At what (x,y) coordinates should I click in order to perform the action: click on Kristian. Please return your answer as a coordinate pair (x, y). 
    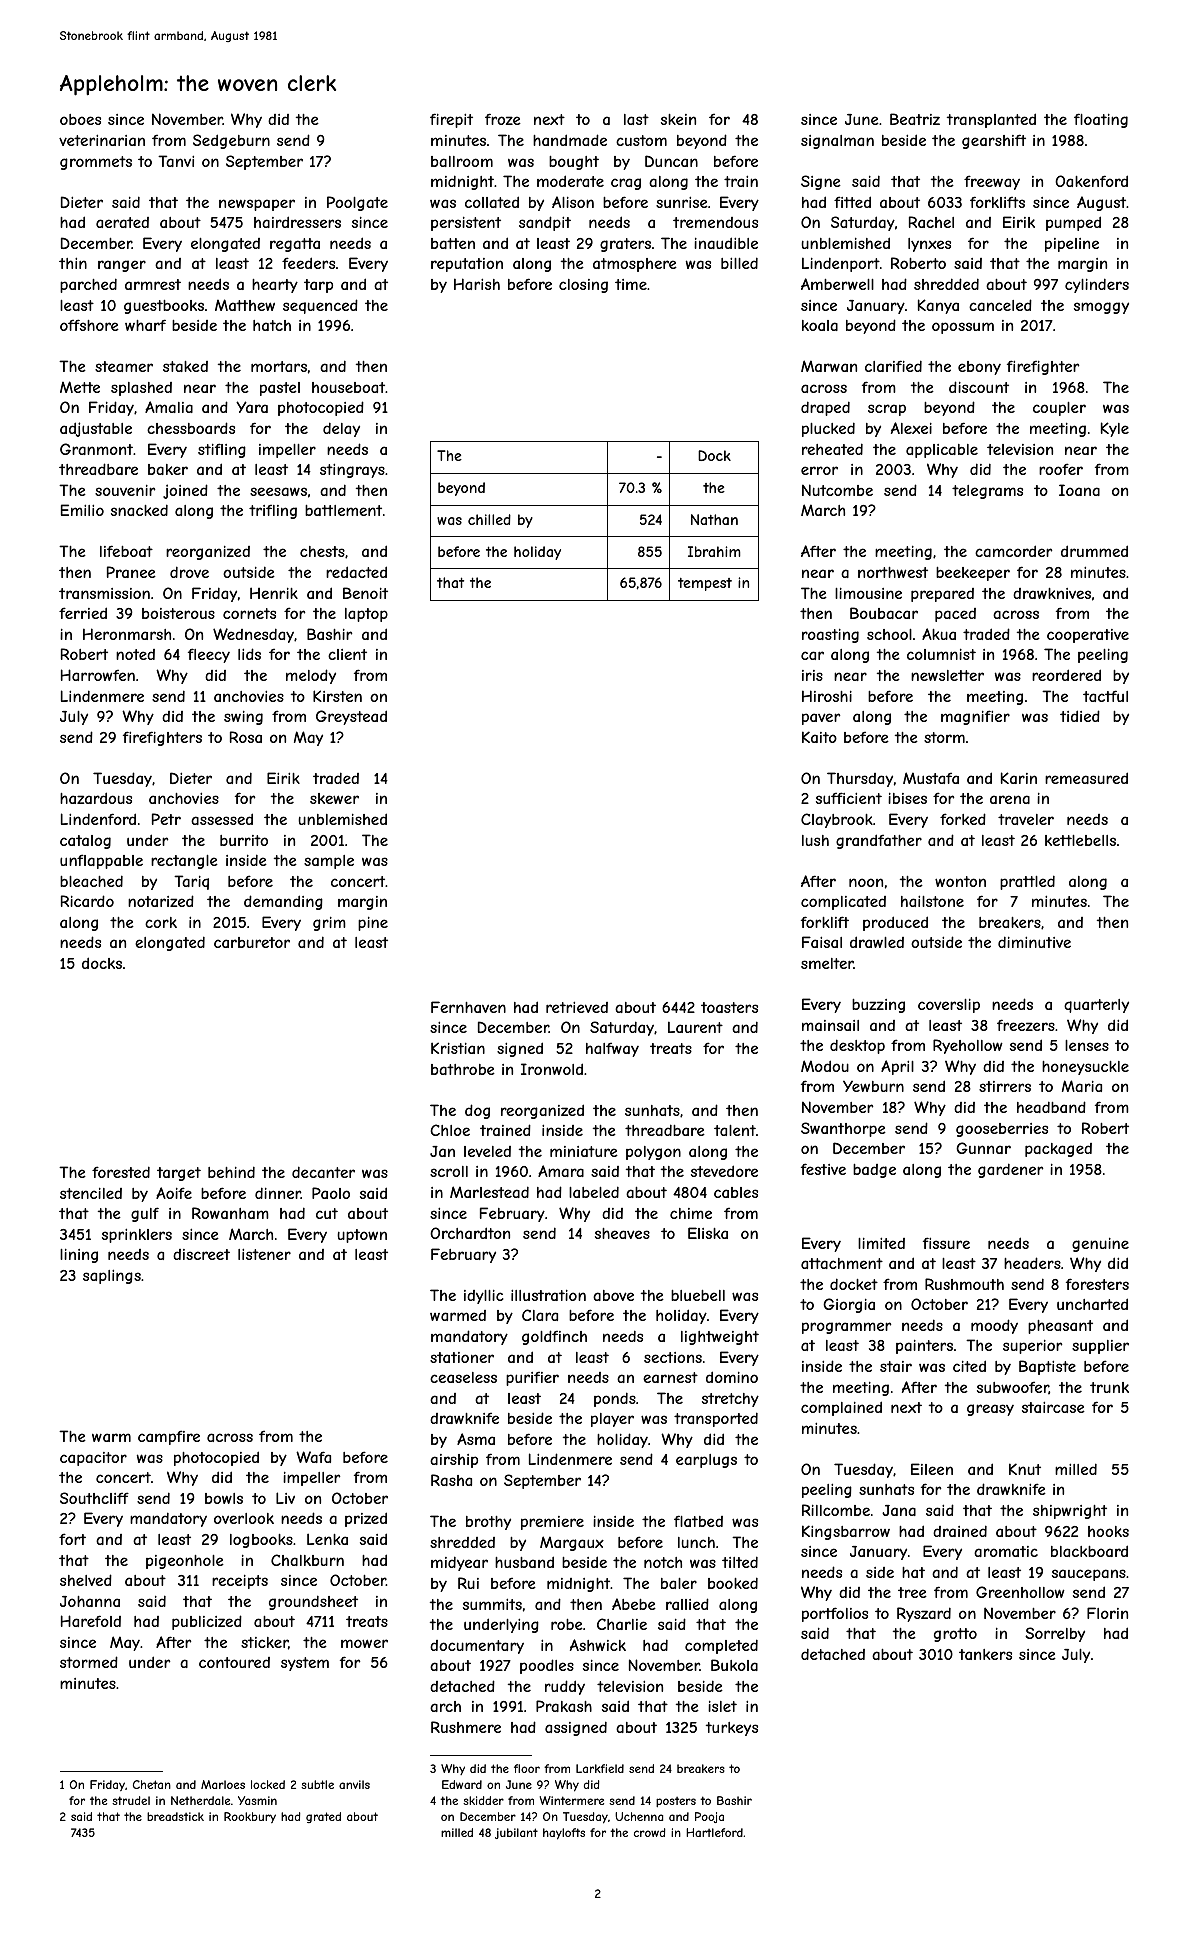
    Looking at the image, I should click on (458, 1048).
